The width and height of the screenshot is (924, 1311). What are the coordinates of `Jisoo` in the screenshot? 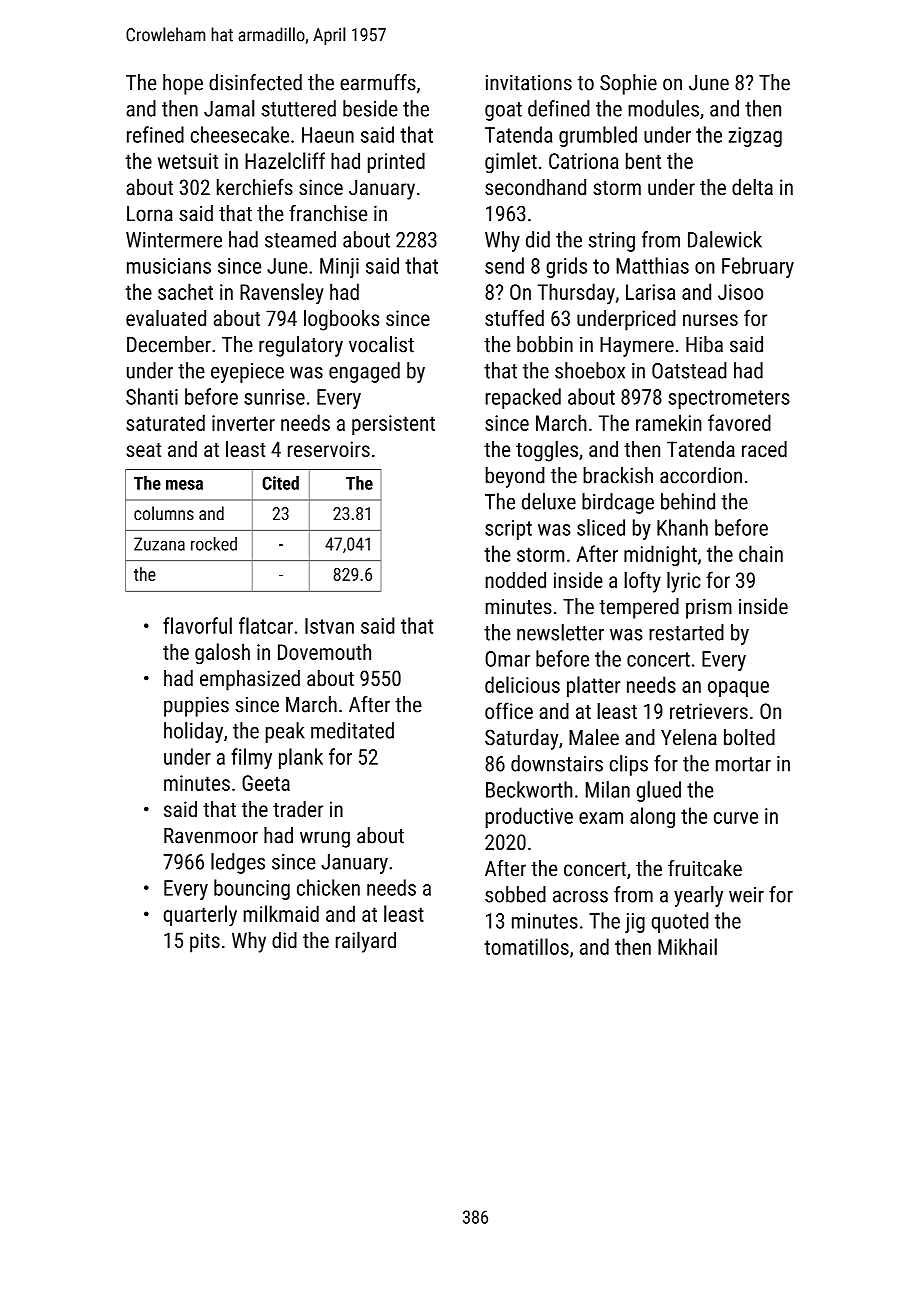 It's located at (740, 292).
